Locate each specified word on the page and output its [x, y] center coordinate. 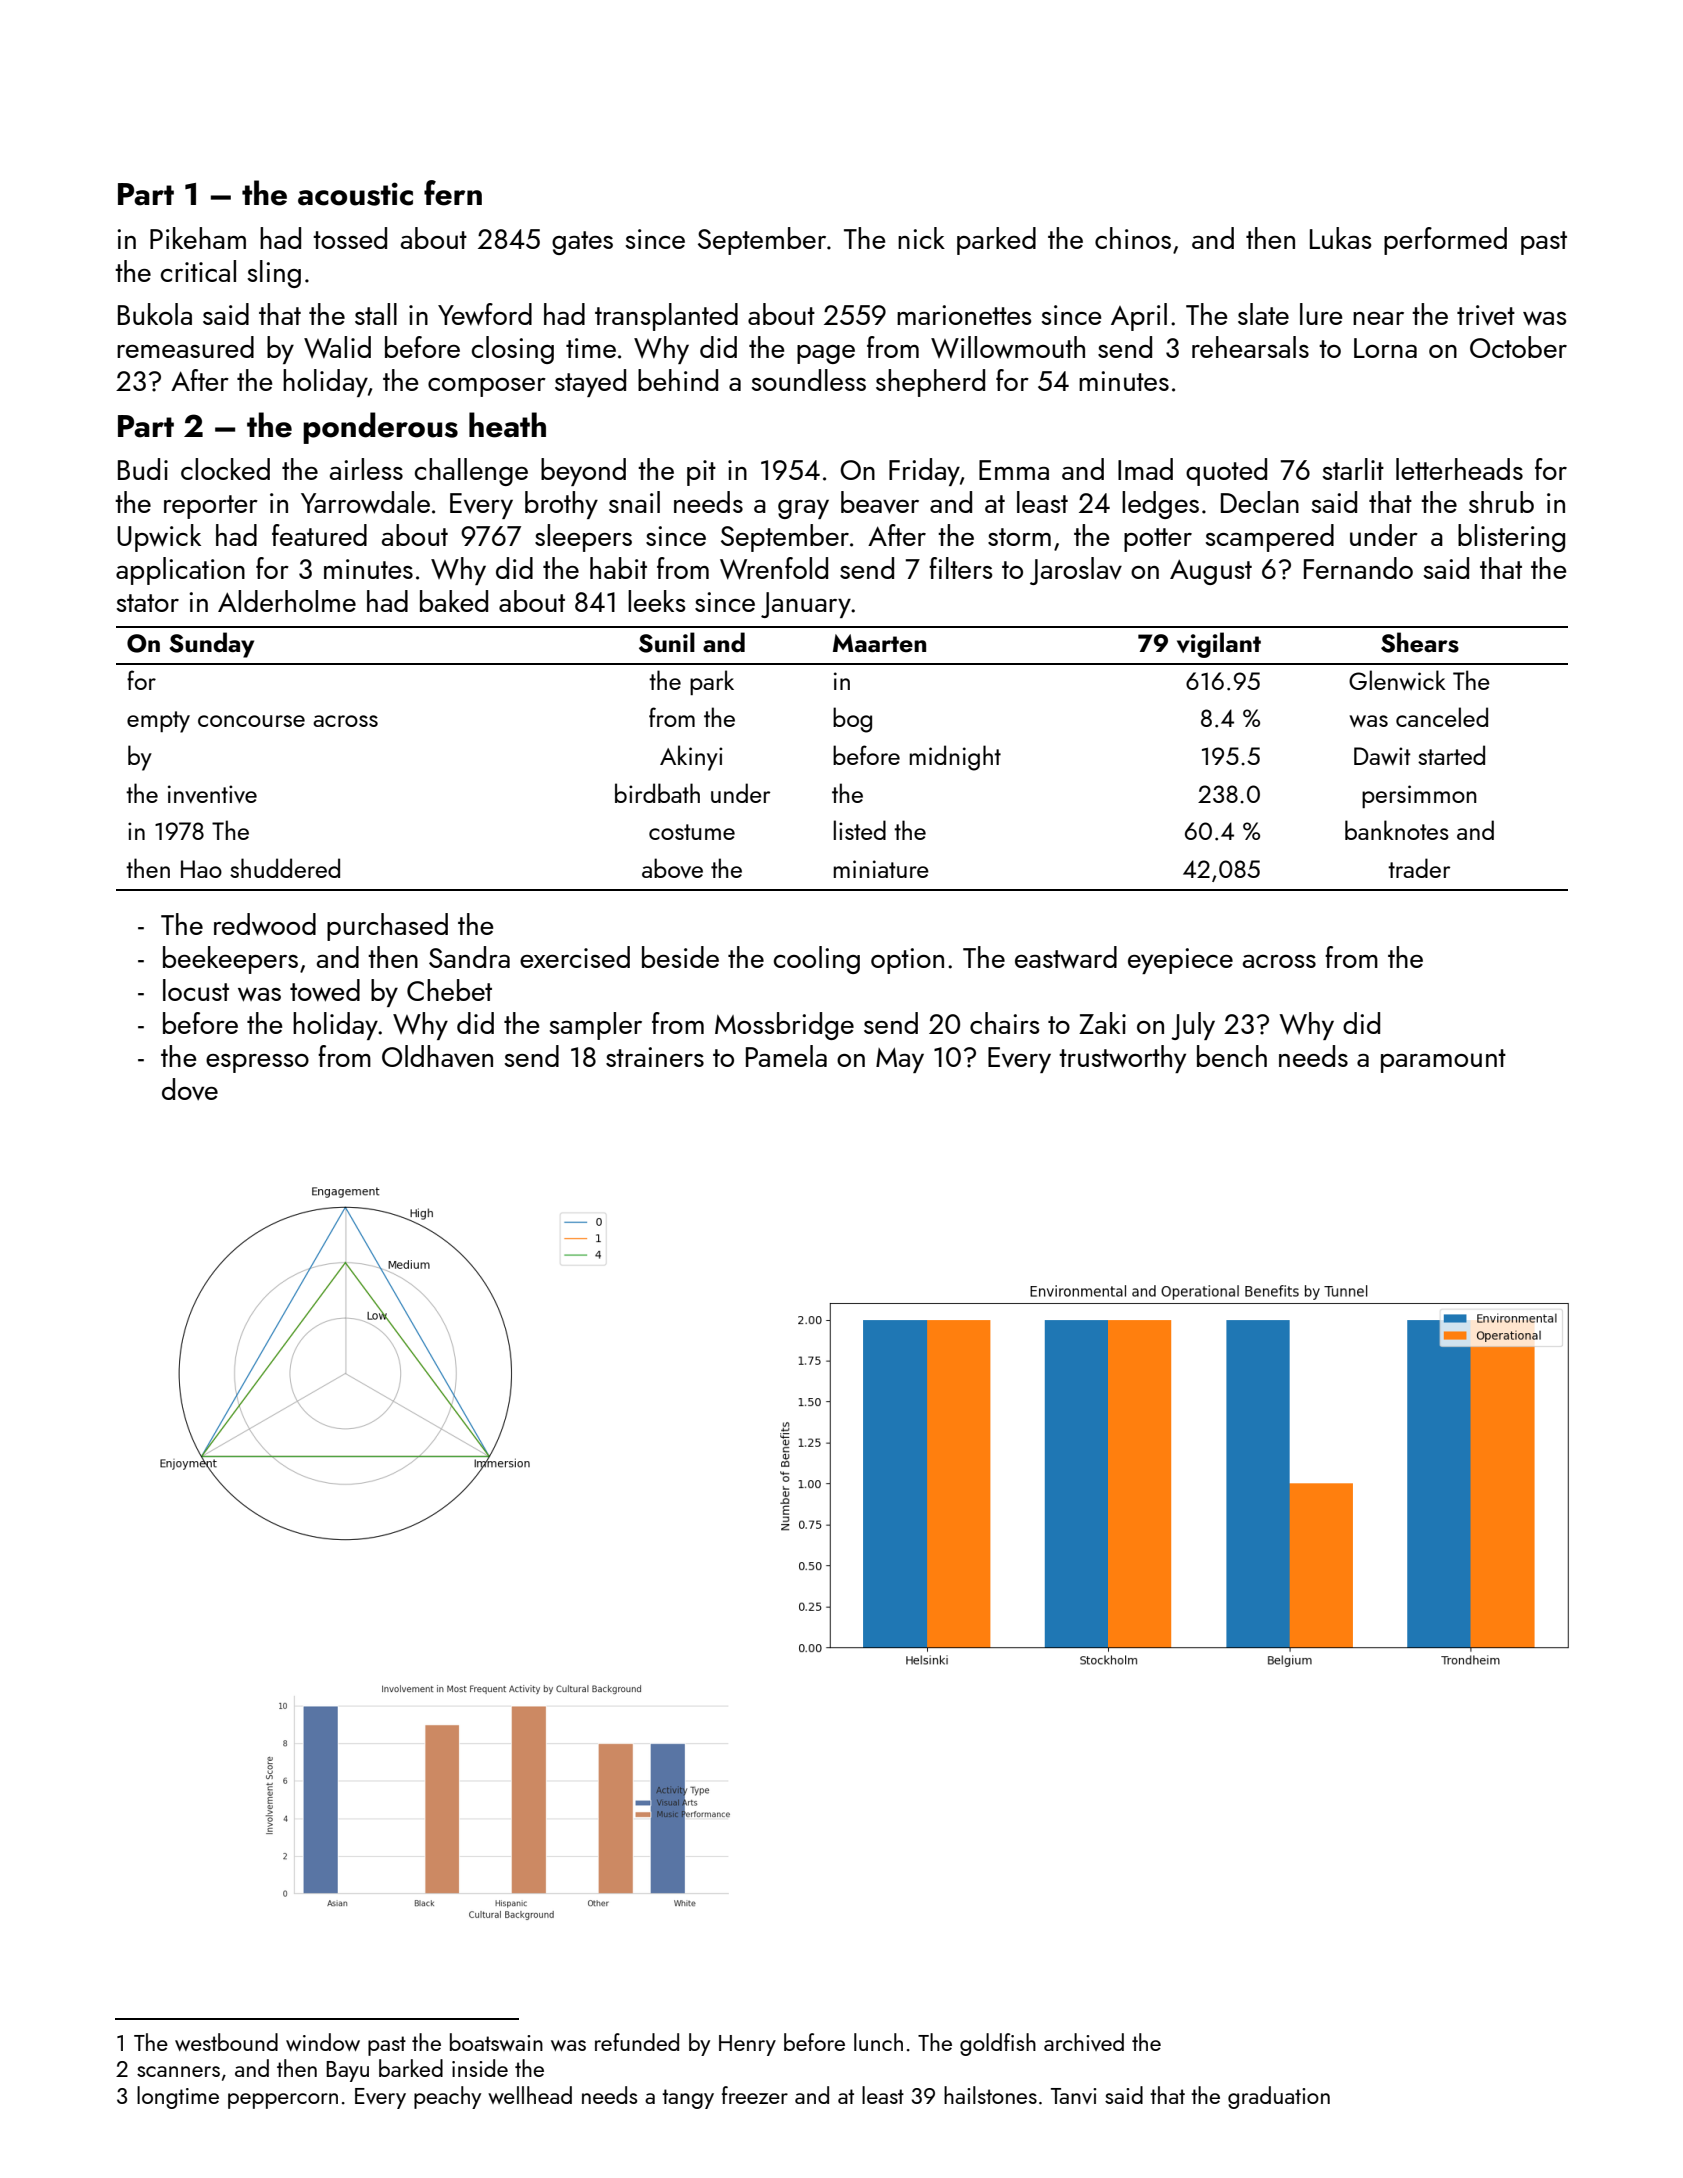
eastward [1066, 957]
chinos [1133, 238]
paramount [1443, 1061]
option [907, 961]
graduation [1279, 2097]
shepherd [930, 383]
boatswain [496, 2042]
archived [1084, 2042]
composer [487, 387]
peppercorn [283, 2101]
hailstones [990, 2095]
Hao [201, 869]
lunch [878, 2042]
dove [190, 1089]
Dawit [1382, 756]
